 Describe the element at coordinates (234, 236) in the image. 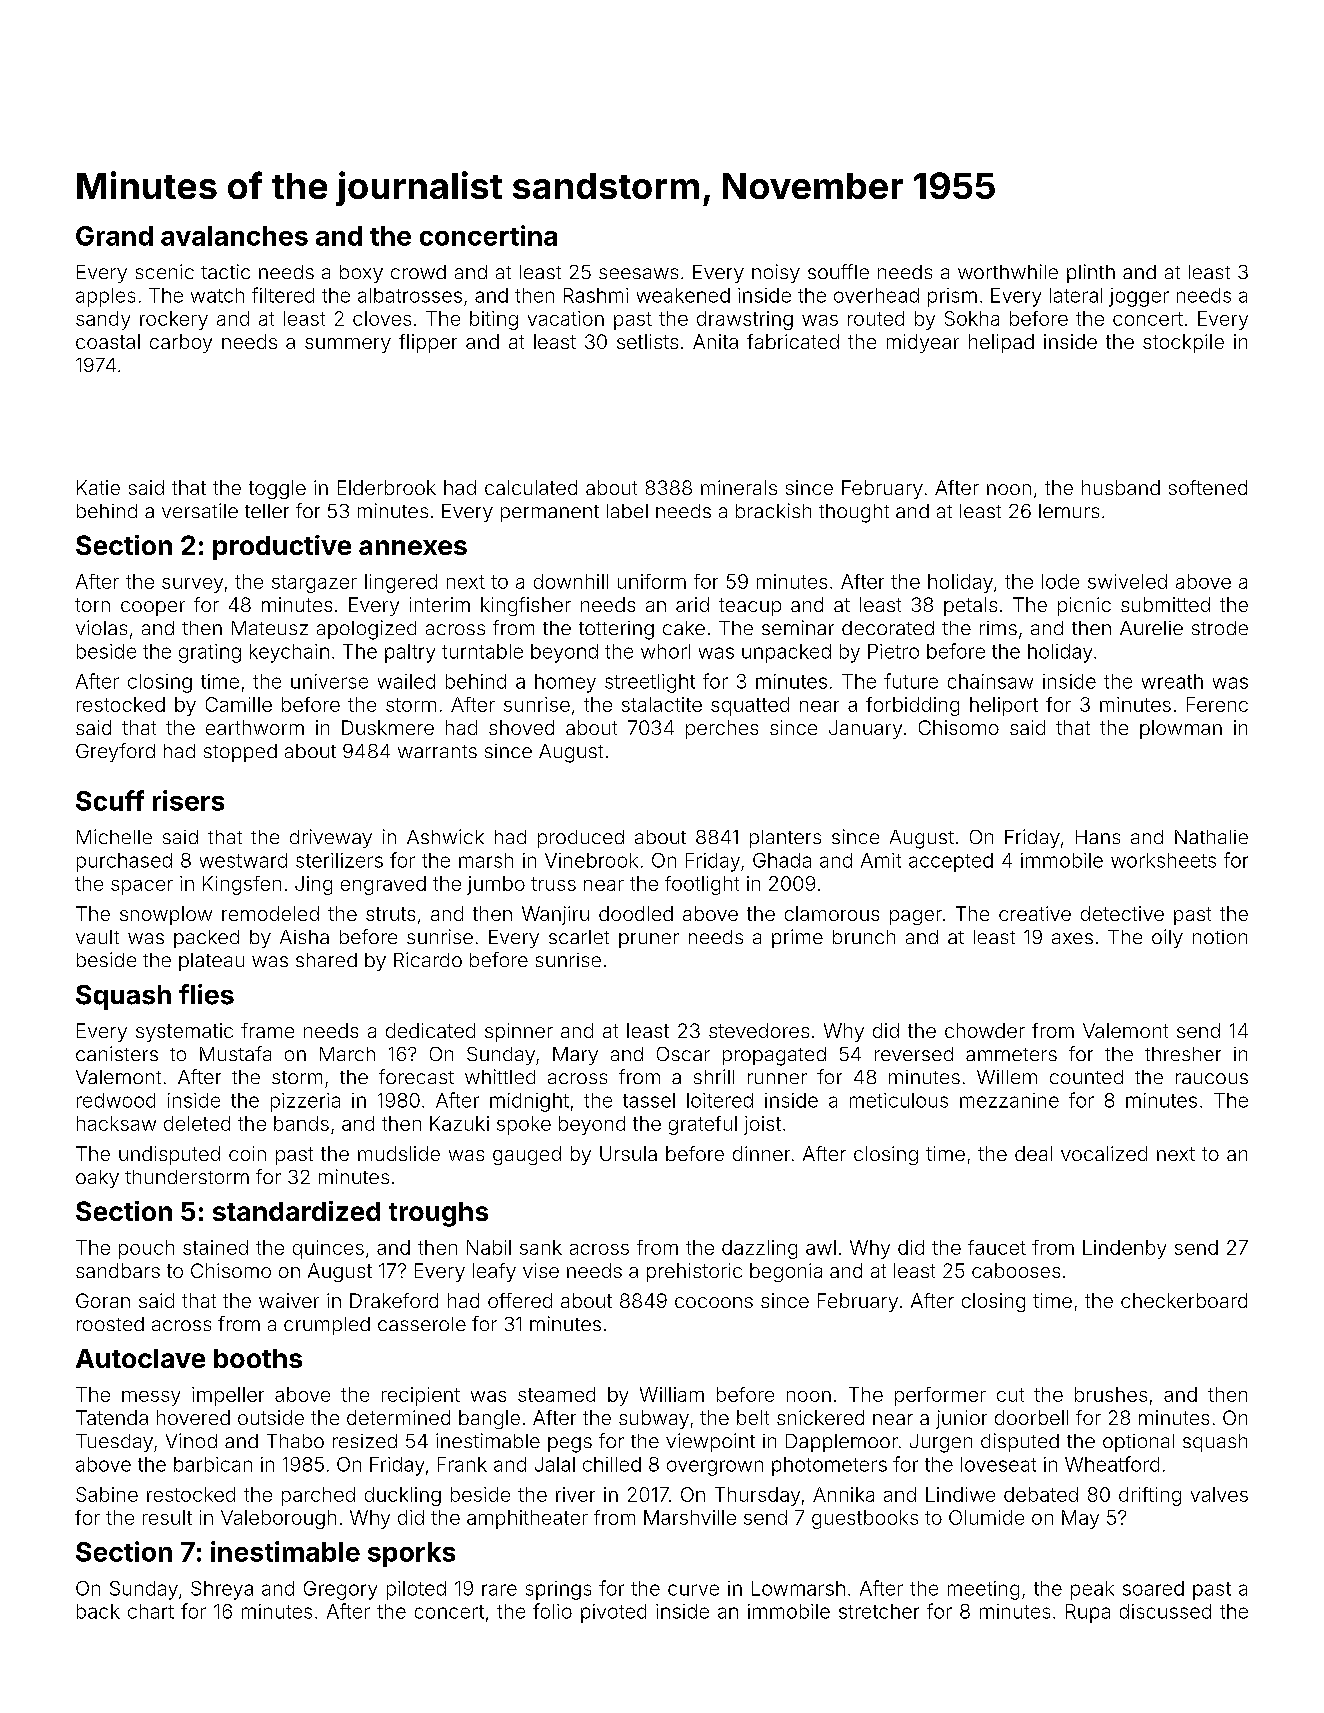

I see `avalanches` at that location.
